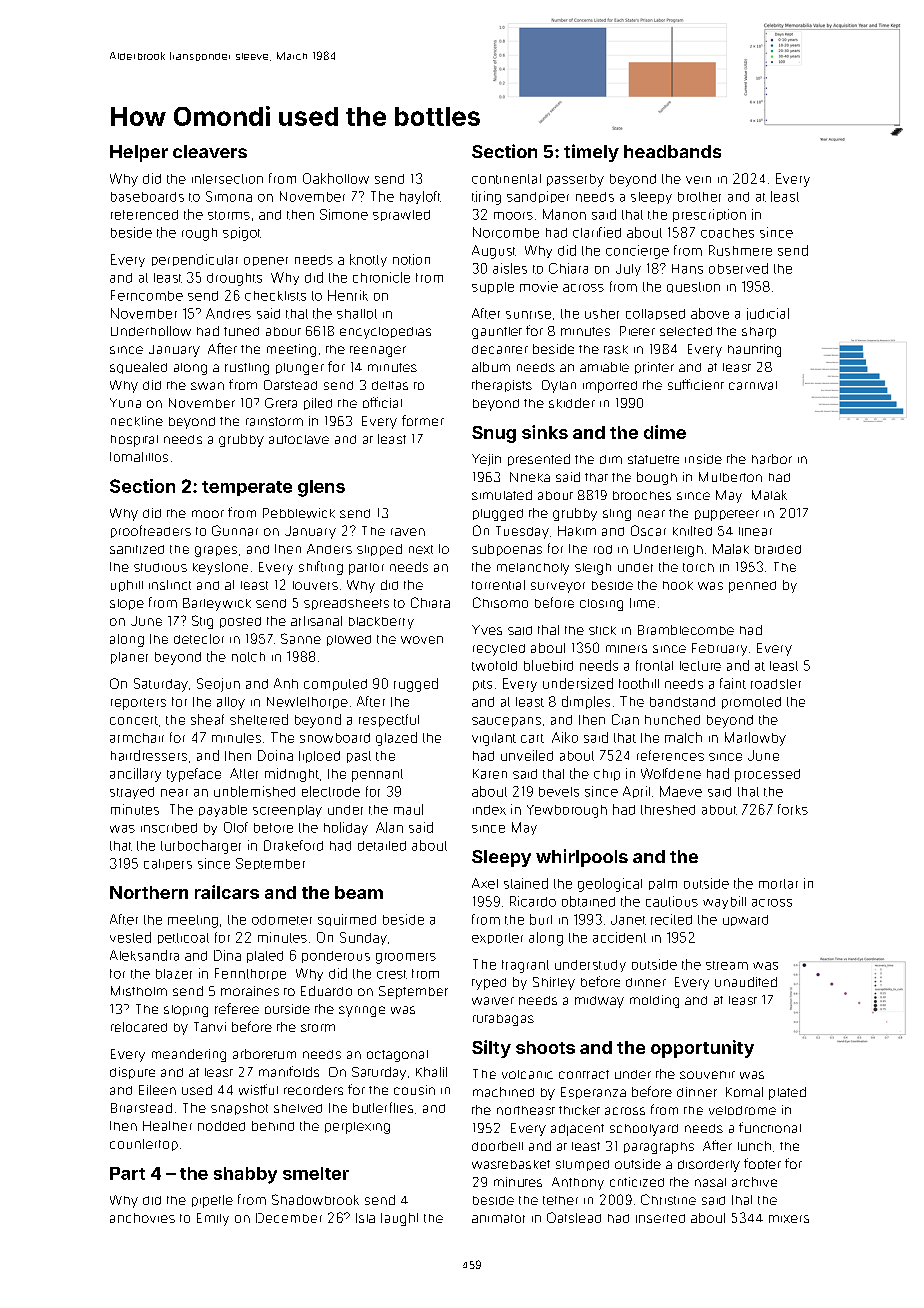 The image size is (924, 1308). What do you see at coordinates (686, 630) in the document?
I see `Bramblecombe` at bounding box center [686, 630].
